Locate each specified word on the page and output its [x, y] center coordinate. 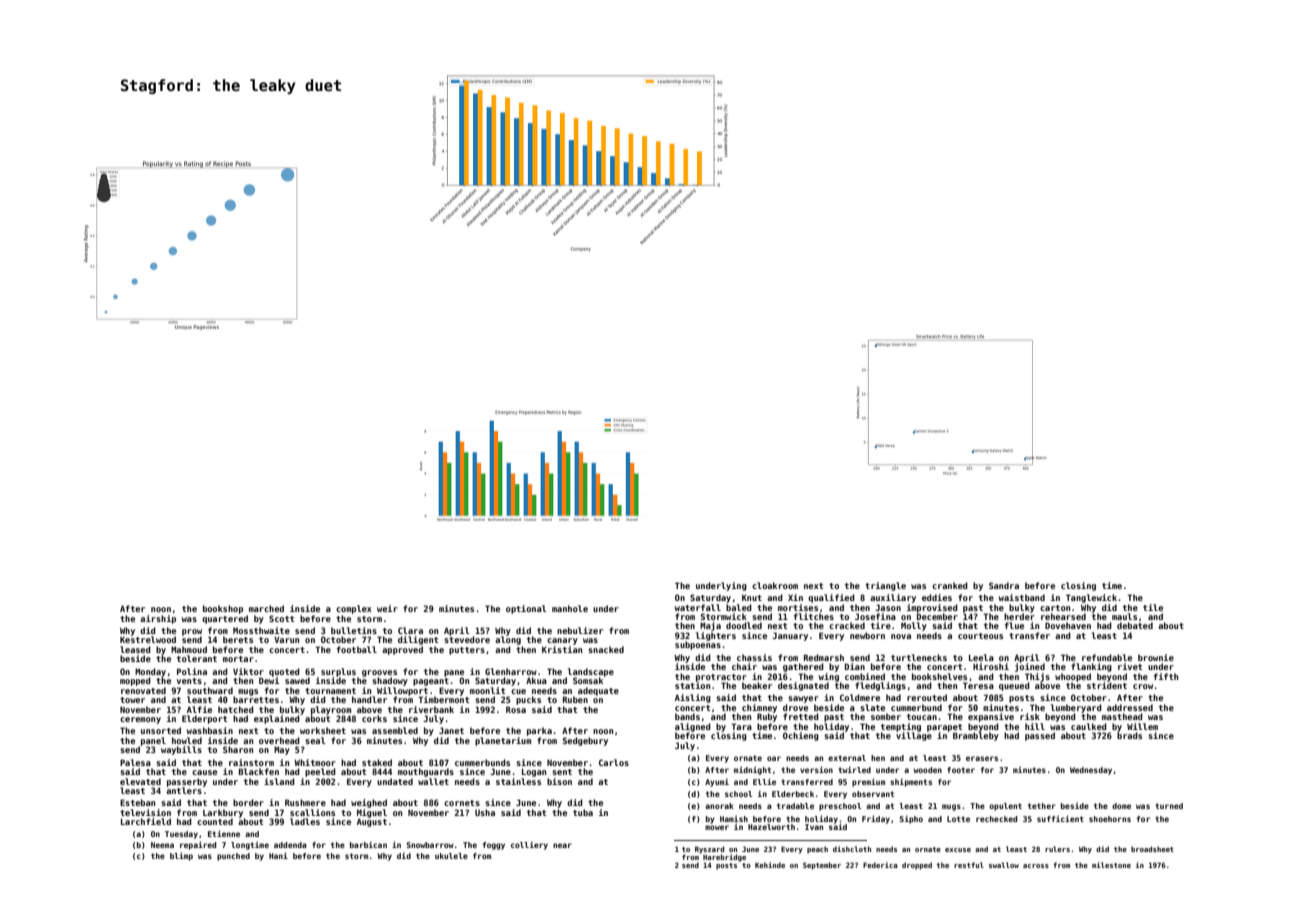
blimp [181, 856]
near [562, 845]
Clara [410, 630]
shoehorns [1110, 819]
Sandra [1004, 585]
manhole [570, 608]
